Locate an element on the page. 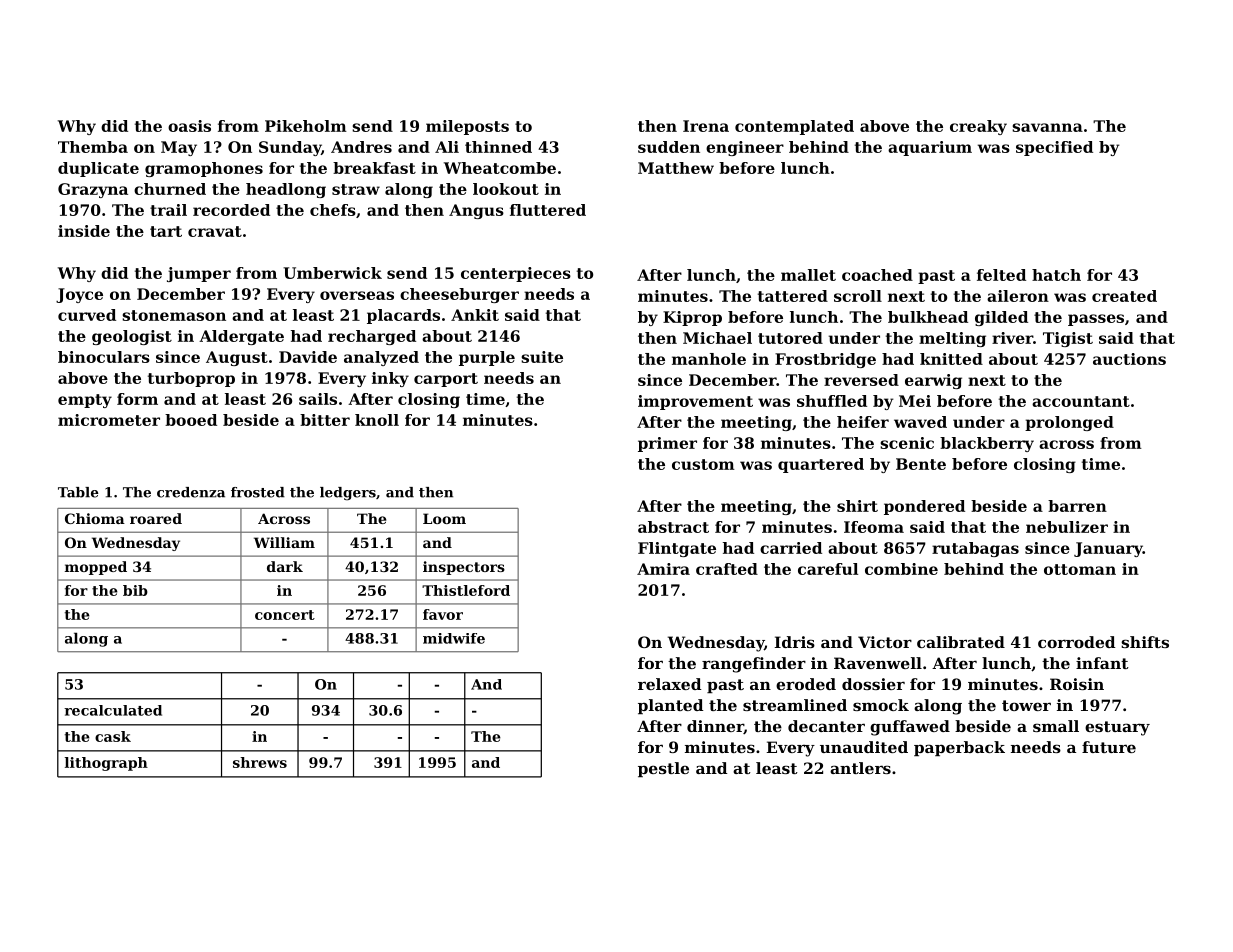  combine is located at coordinates (901, 569).
